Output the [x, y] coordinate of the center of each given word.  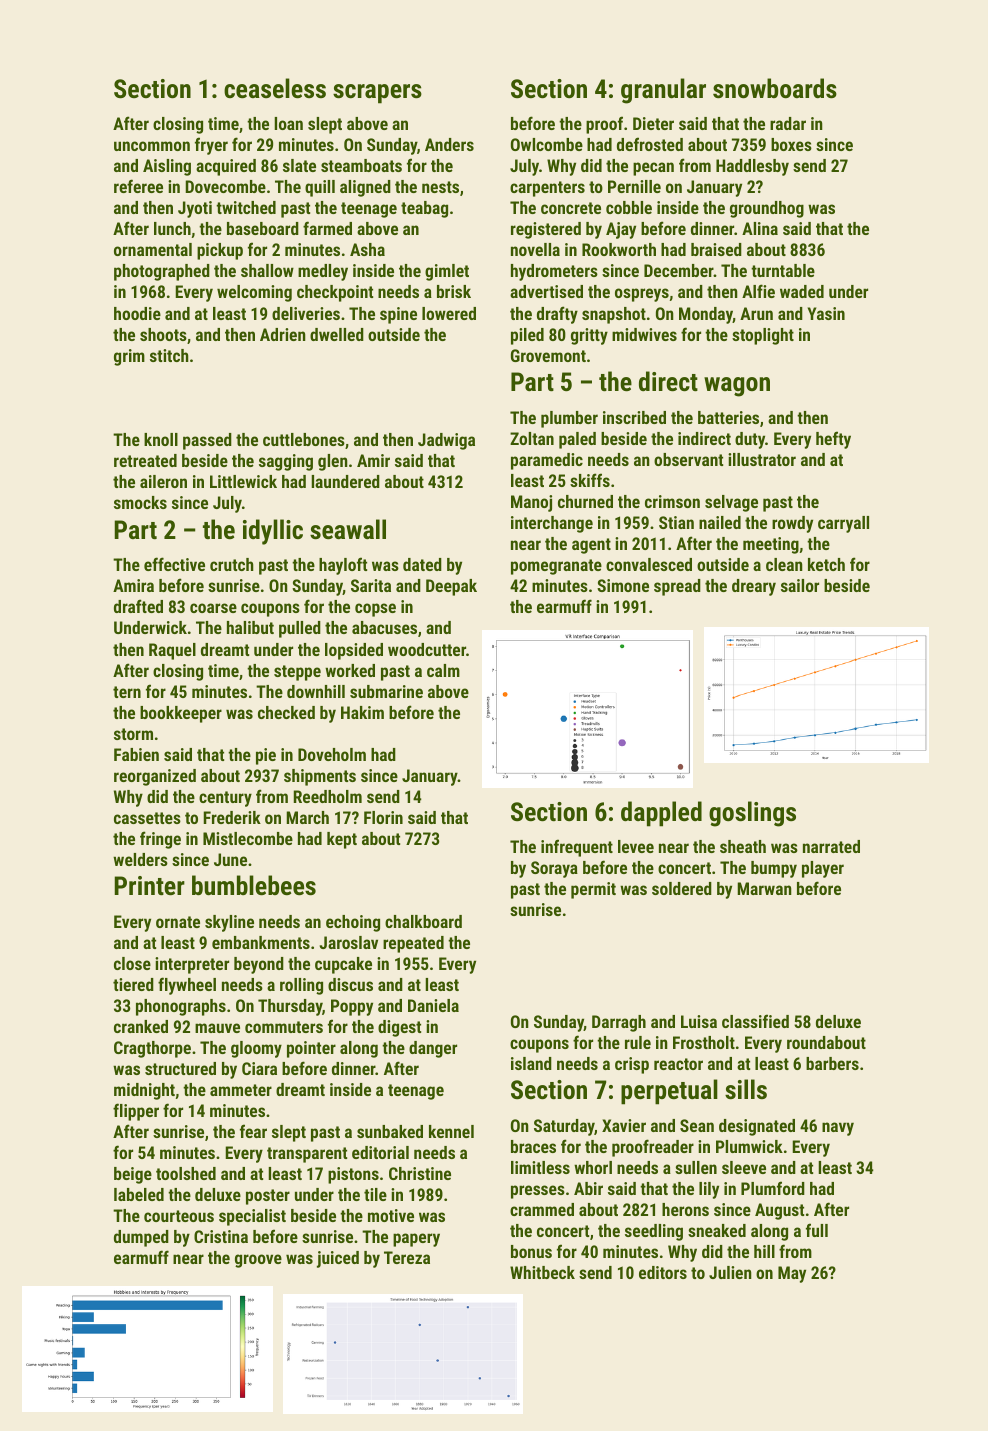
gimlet [447, 272]
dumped [141, 1238]
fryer [211, 146]
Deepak [451, 587]
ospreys [642, 295]
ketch [826, 564]
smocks [140, 502]
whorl [593, 1167]
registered [546, 230]
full [817, 1230]
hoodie [137, 313]
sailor [800, 585]
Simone [623, 585]
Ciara [259, 1068]
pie [266, 756]
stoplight [763, 336]
